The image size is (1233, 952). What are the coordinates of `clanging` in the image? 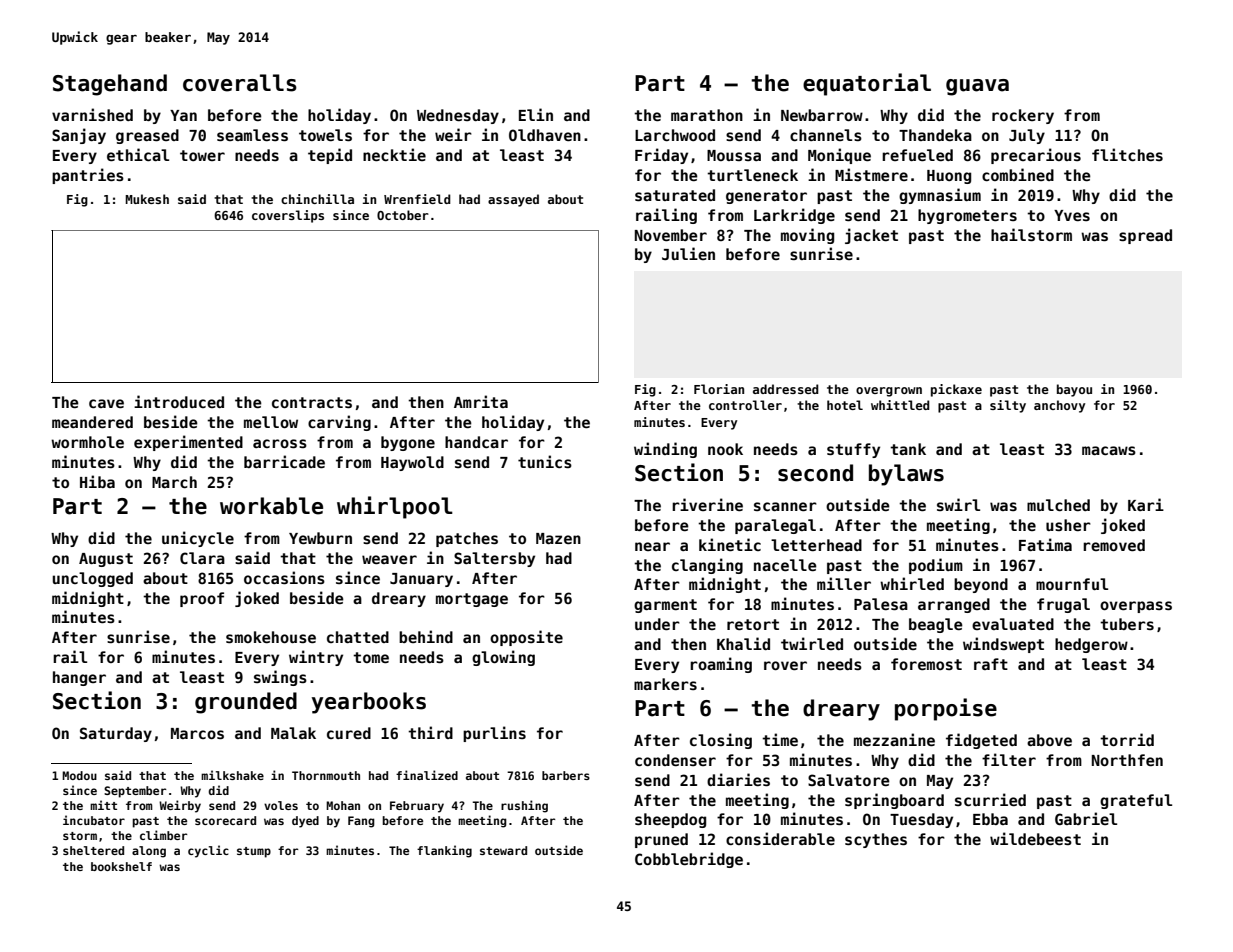 It's located at (707, 566).
